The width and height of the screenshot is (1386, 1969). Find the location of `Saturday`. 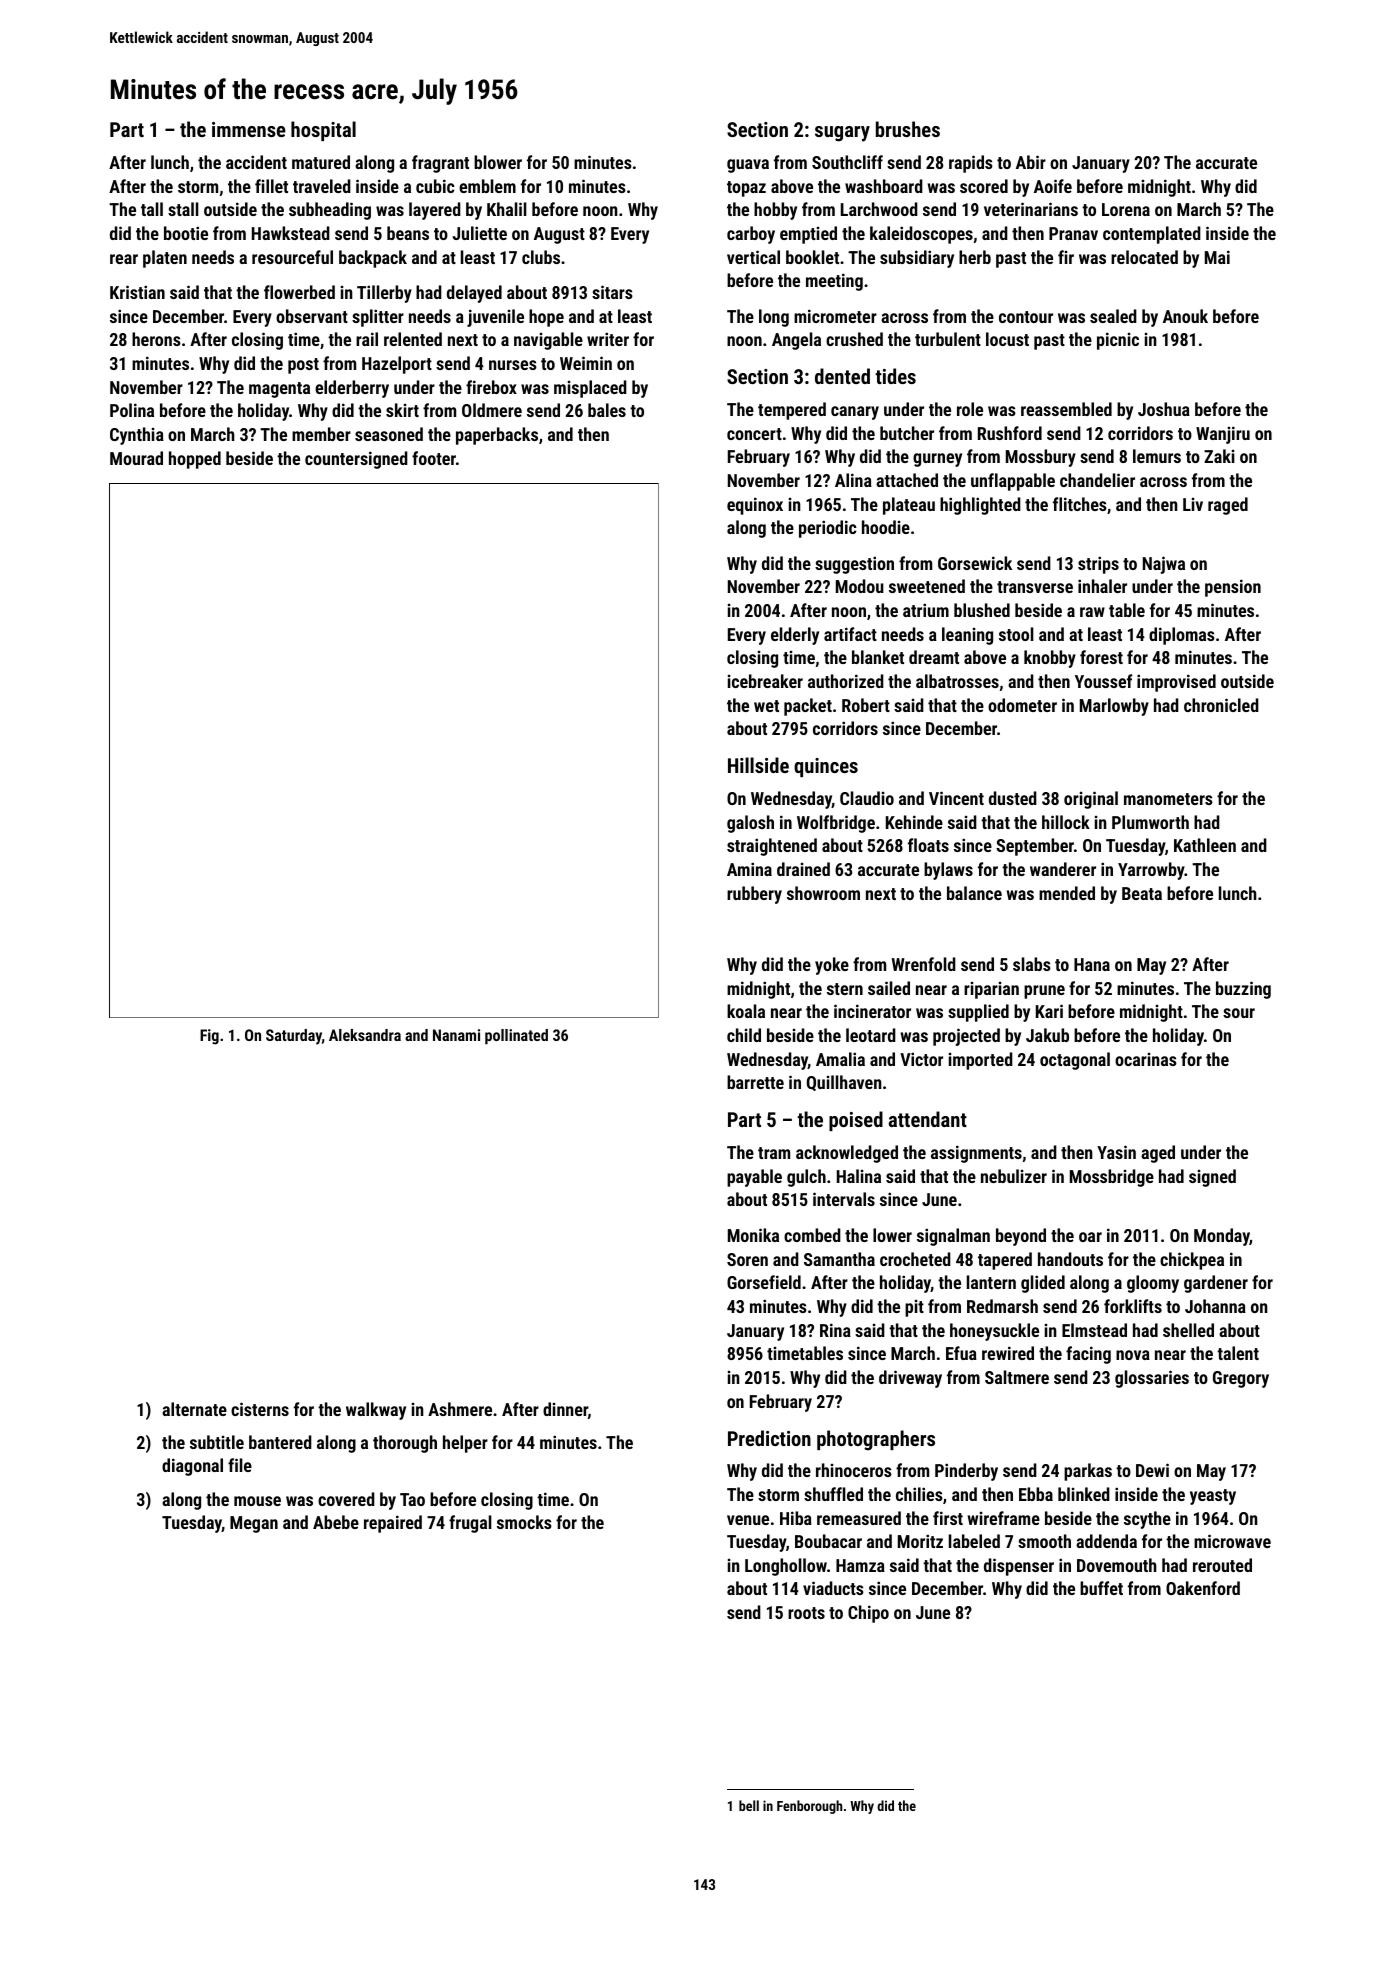

Saturday is located at coordinates (294, 1037).
